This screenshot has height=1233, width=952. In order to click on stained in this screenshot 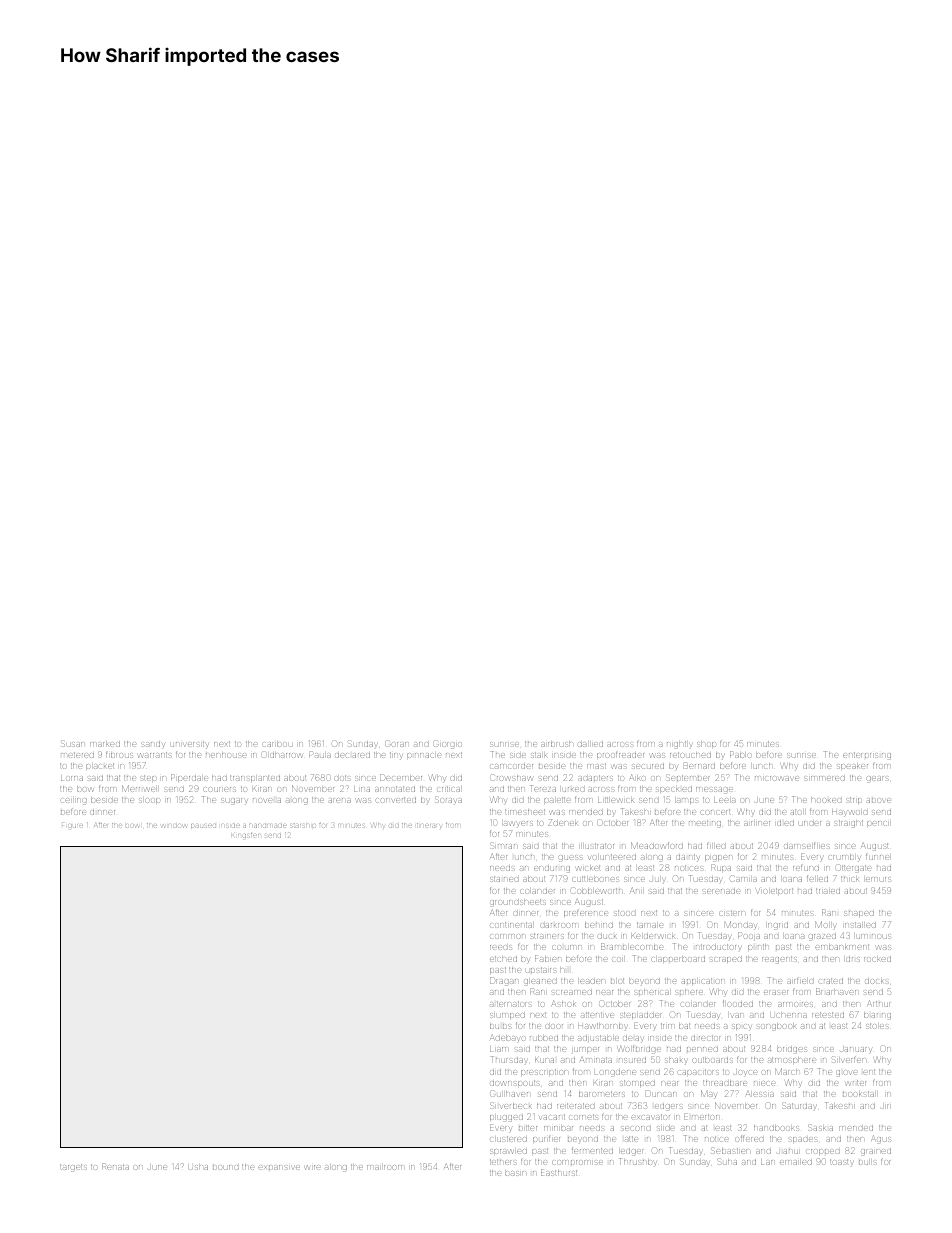, I will do `click(504, 879)`.
